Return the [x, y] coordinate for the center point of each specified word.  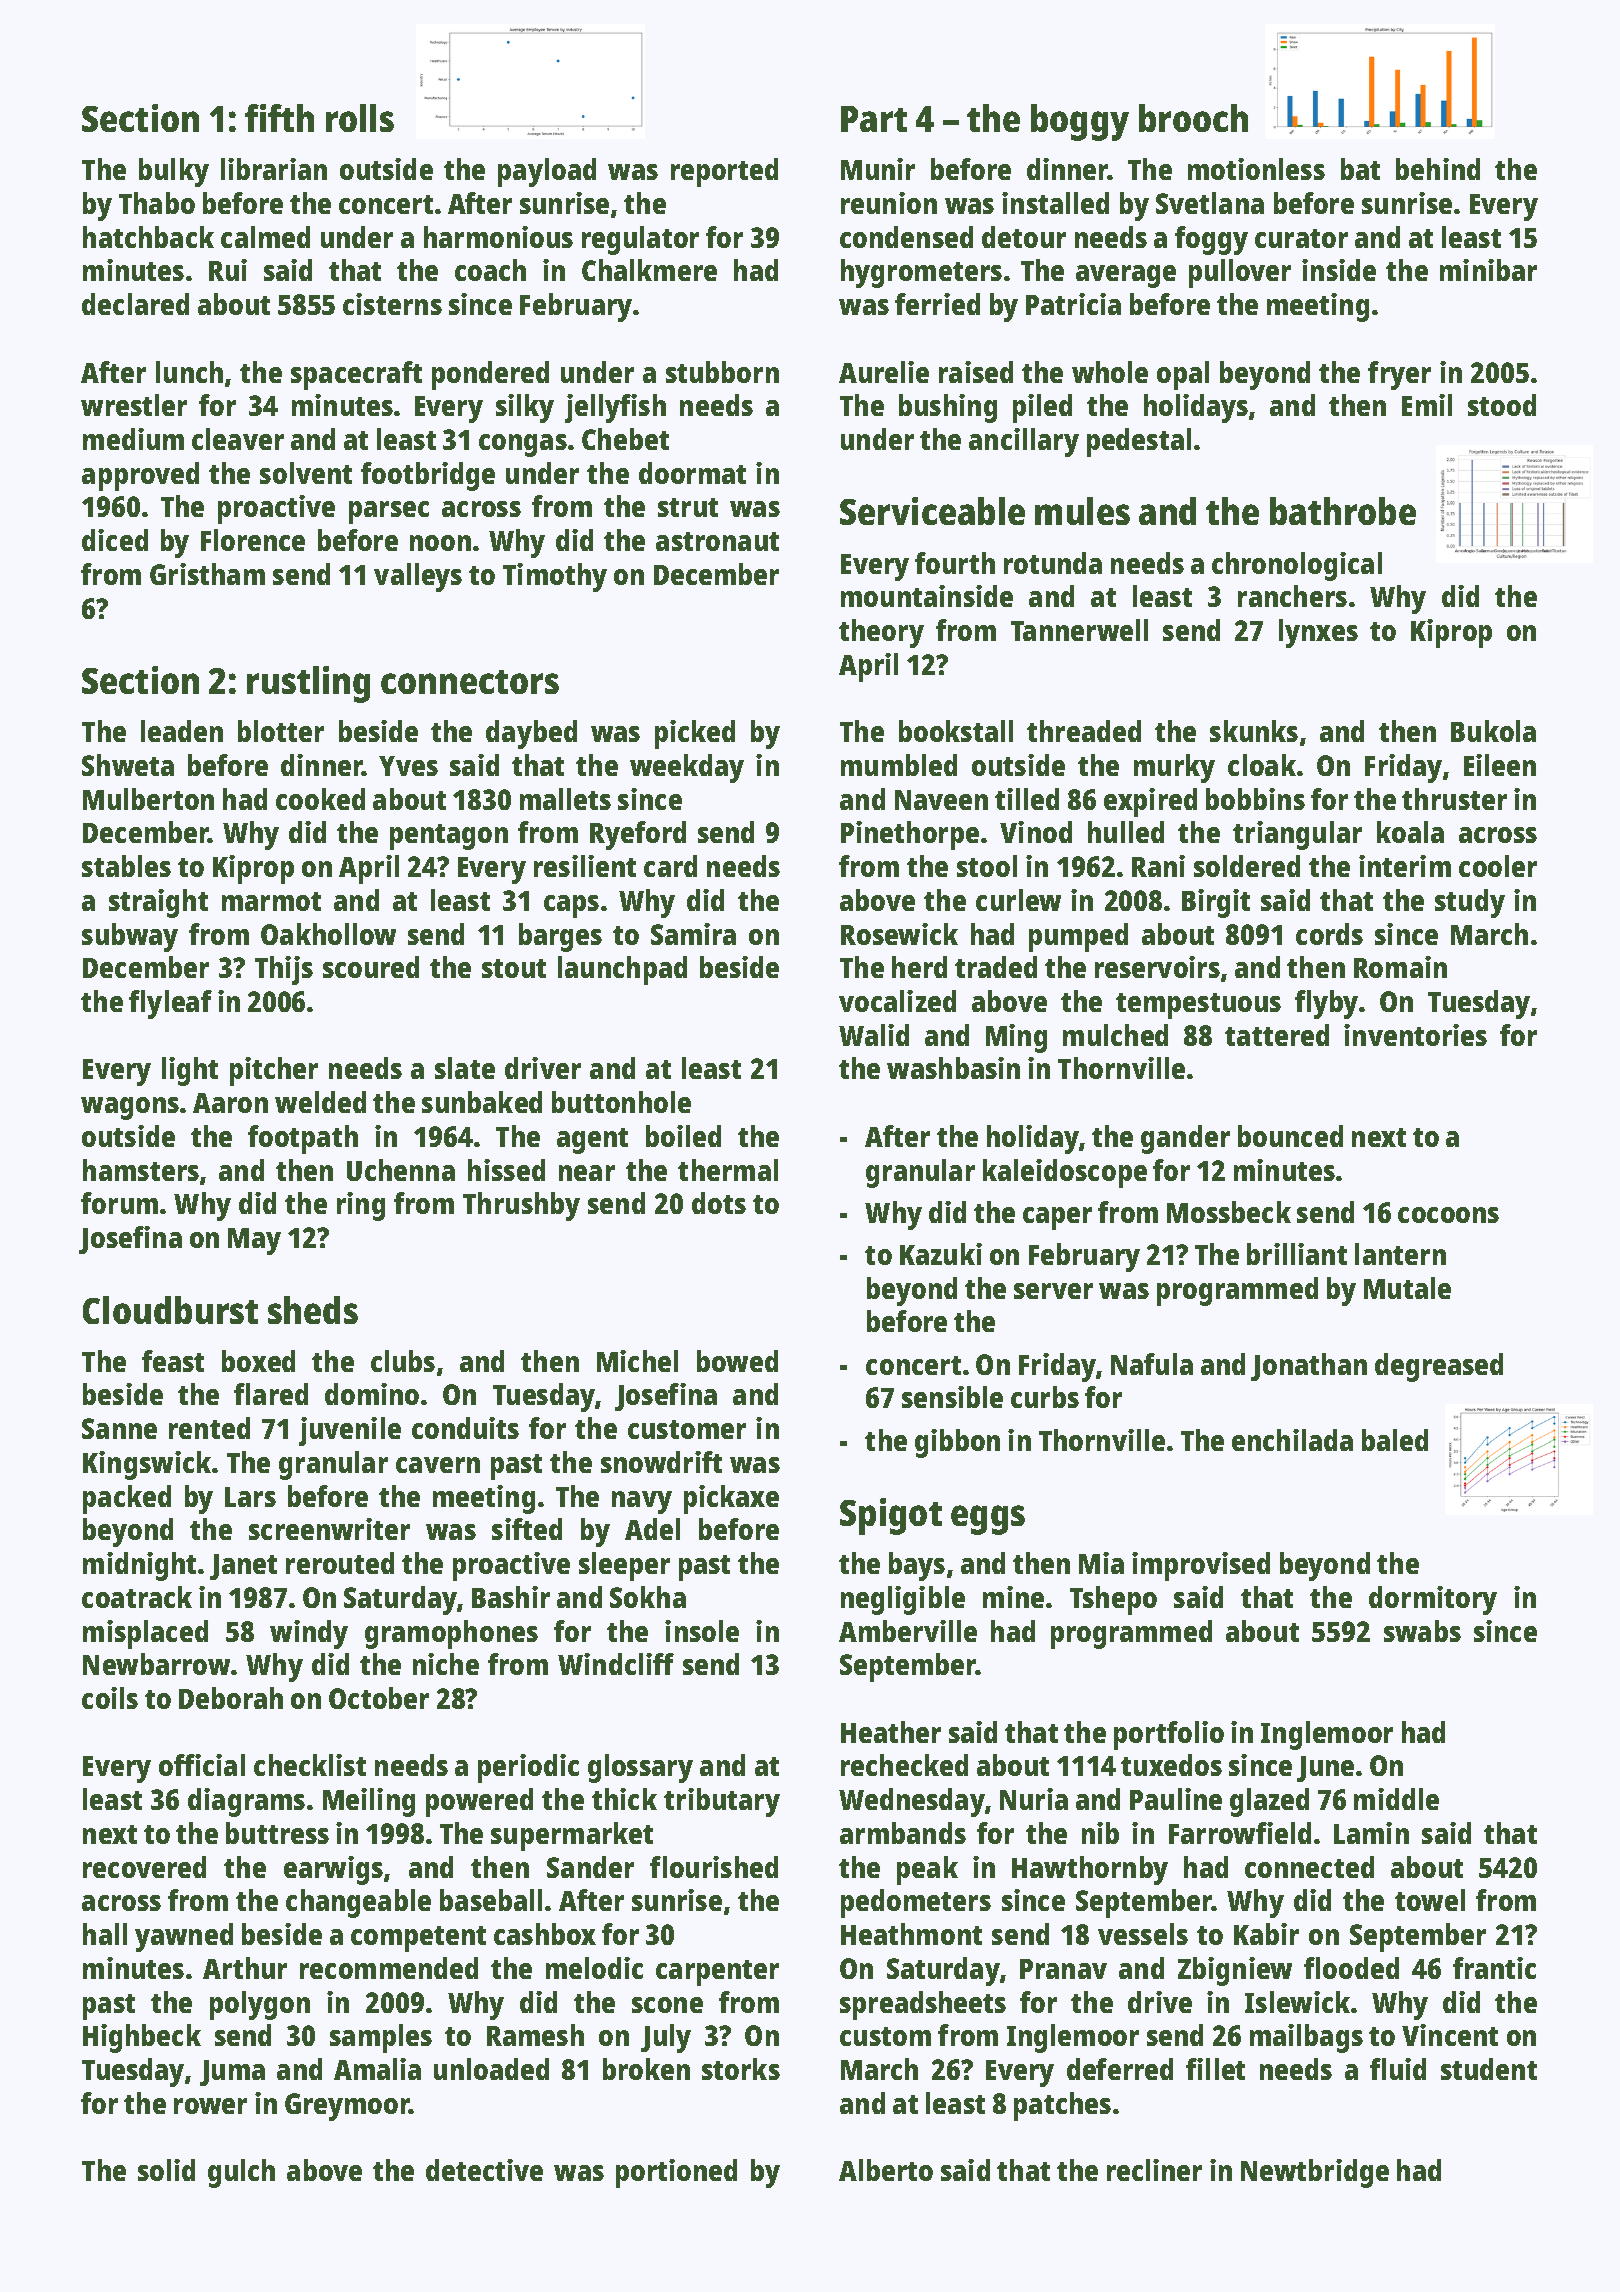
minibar [1488, 270]
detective [484, 2170]
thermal [728, 1170]
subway [130, 937]
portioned [676, 2173]
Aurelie [884, 372]
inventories [1415, 1035]
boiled [683, 1136]
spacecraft [356, 375]
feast [173, 1361]
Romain [1400, 967]
